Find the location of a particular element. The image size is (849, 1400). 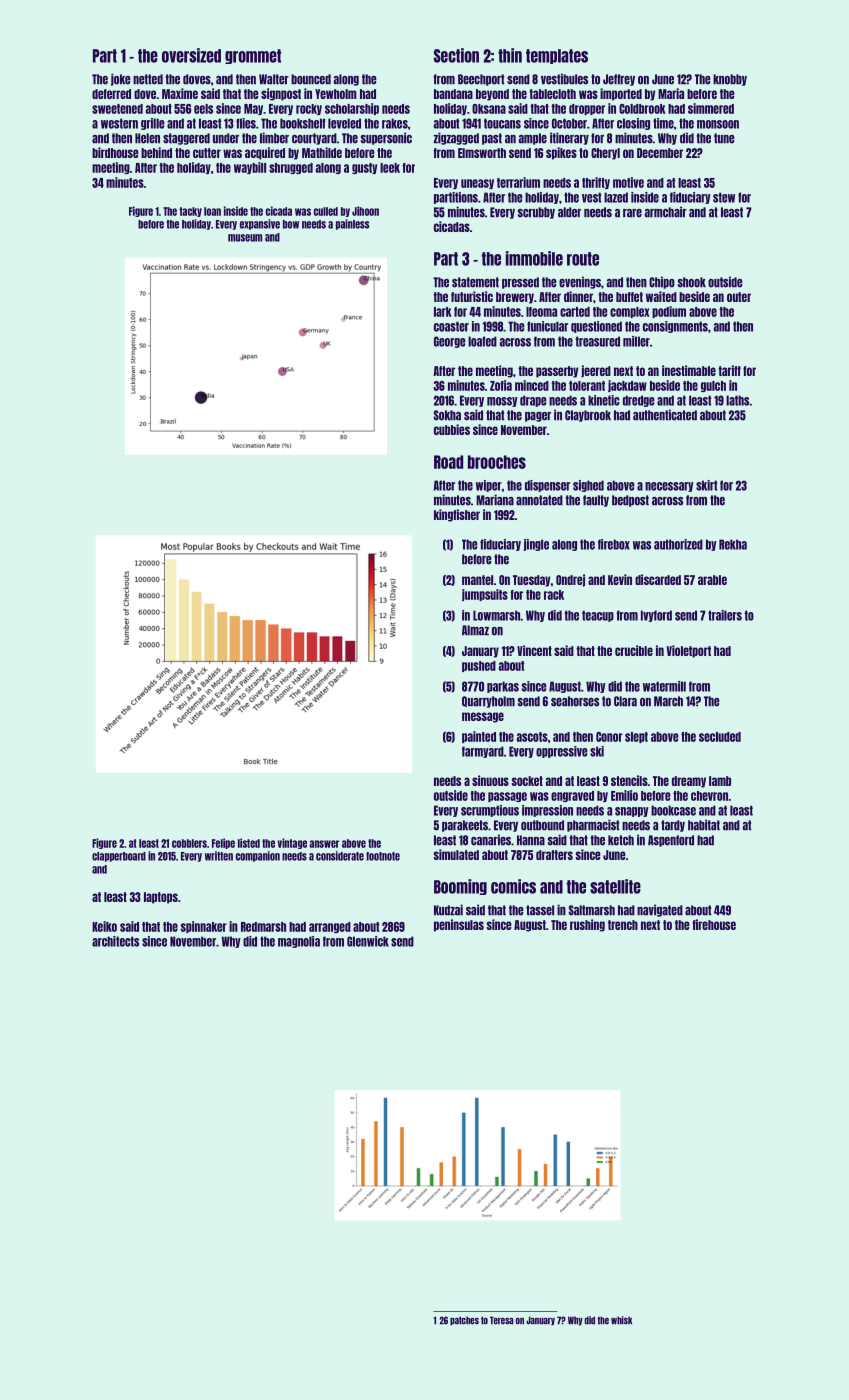

mantel is located at coordinates (477, 580).
